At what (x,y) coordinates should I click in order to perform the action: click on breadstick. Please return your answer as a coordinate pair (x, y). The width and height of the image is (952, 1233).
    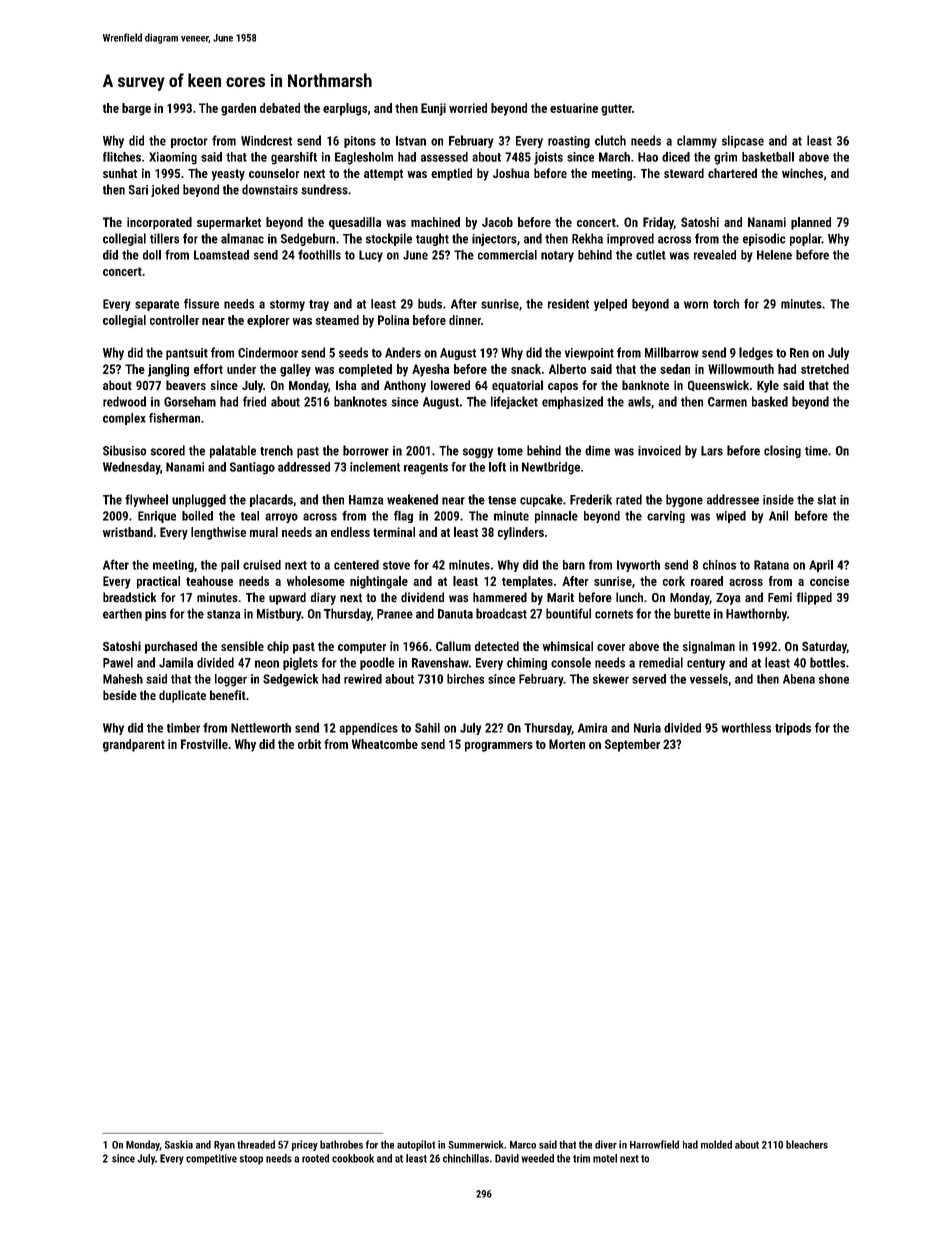
    Looking at the image, I should click on (129, 597).
